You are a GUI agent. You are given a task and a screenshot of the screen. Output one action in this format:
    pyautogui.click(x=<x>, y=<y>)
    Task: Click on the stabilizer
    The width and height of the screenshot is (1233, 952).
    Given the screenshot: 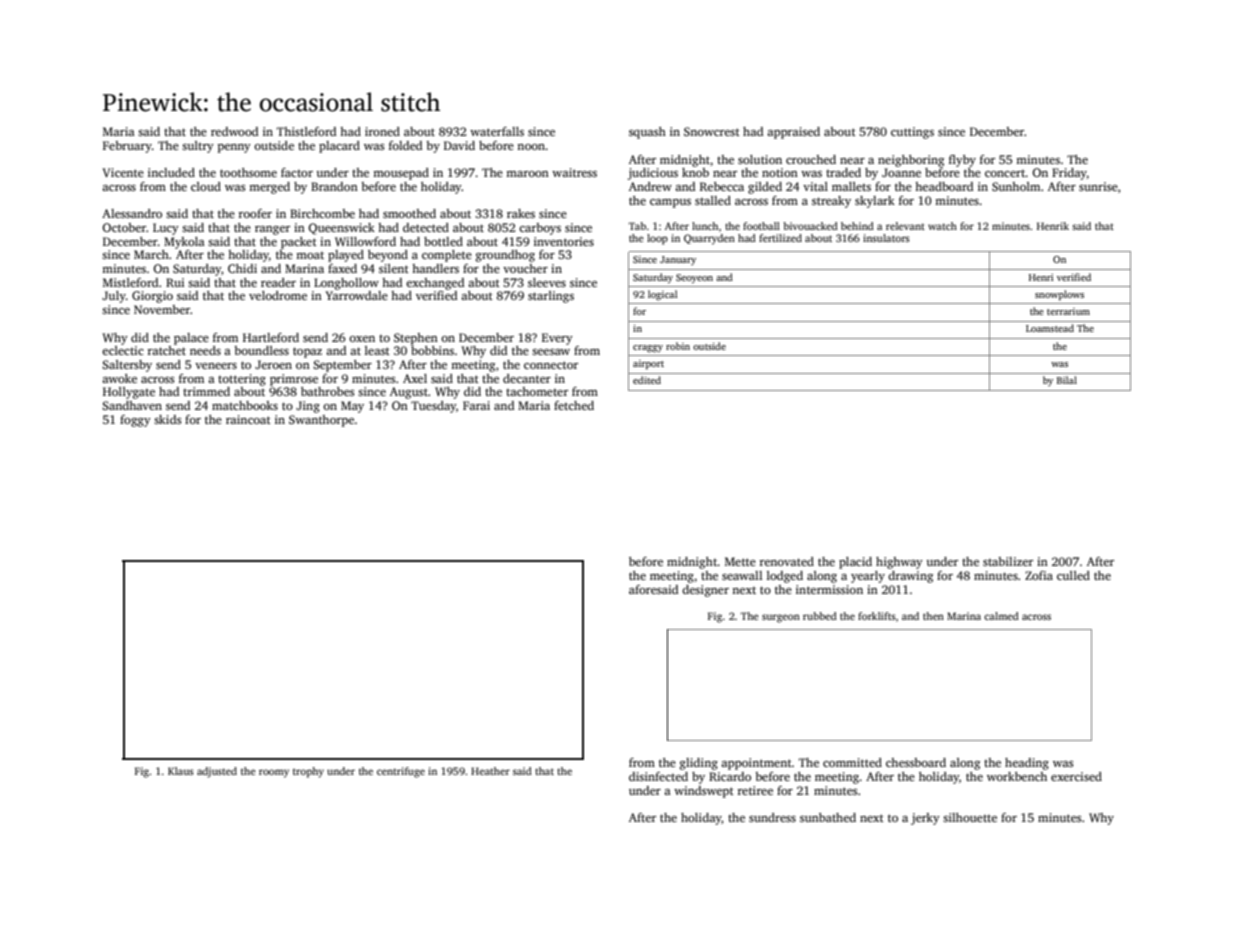 What is the action you would take?
    pyautogui.click(x=1008, y=561)
